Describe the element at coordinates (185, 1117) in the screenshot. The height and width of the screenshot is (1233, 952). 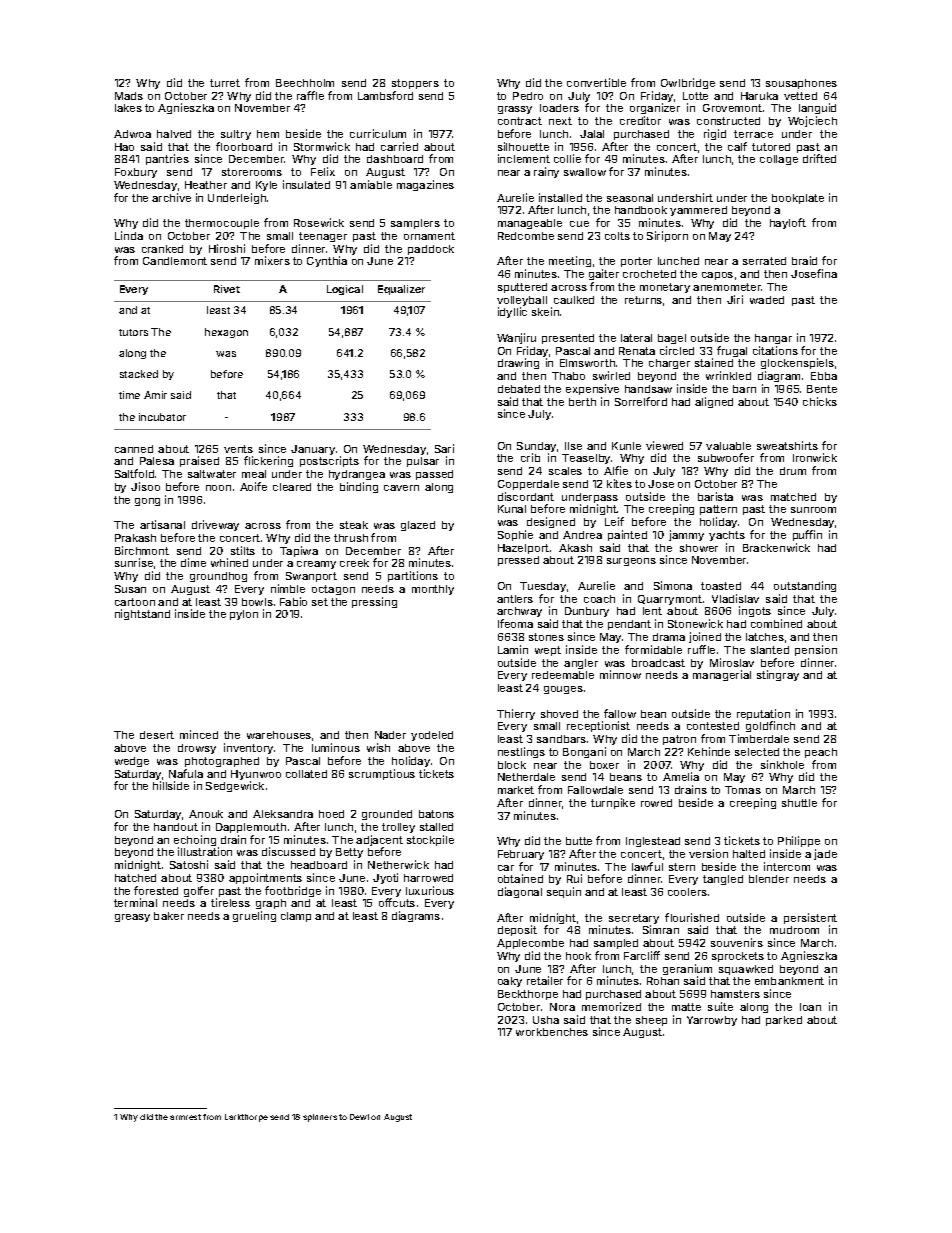
I see `armrest` at that location.
